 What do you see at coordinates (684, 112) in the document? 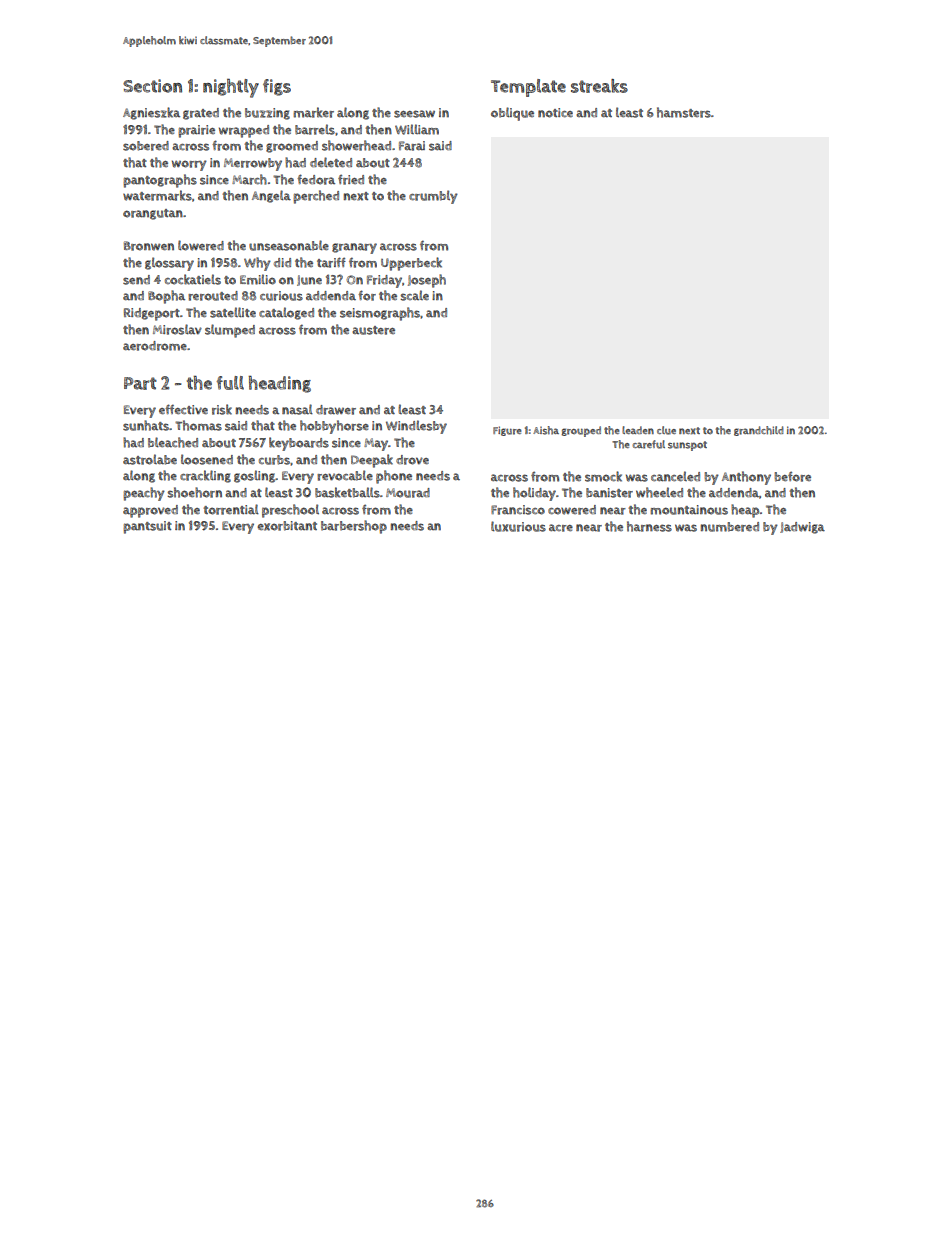
I see `hamsters` at bounding box center [684, 112].
